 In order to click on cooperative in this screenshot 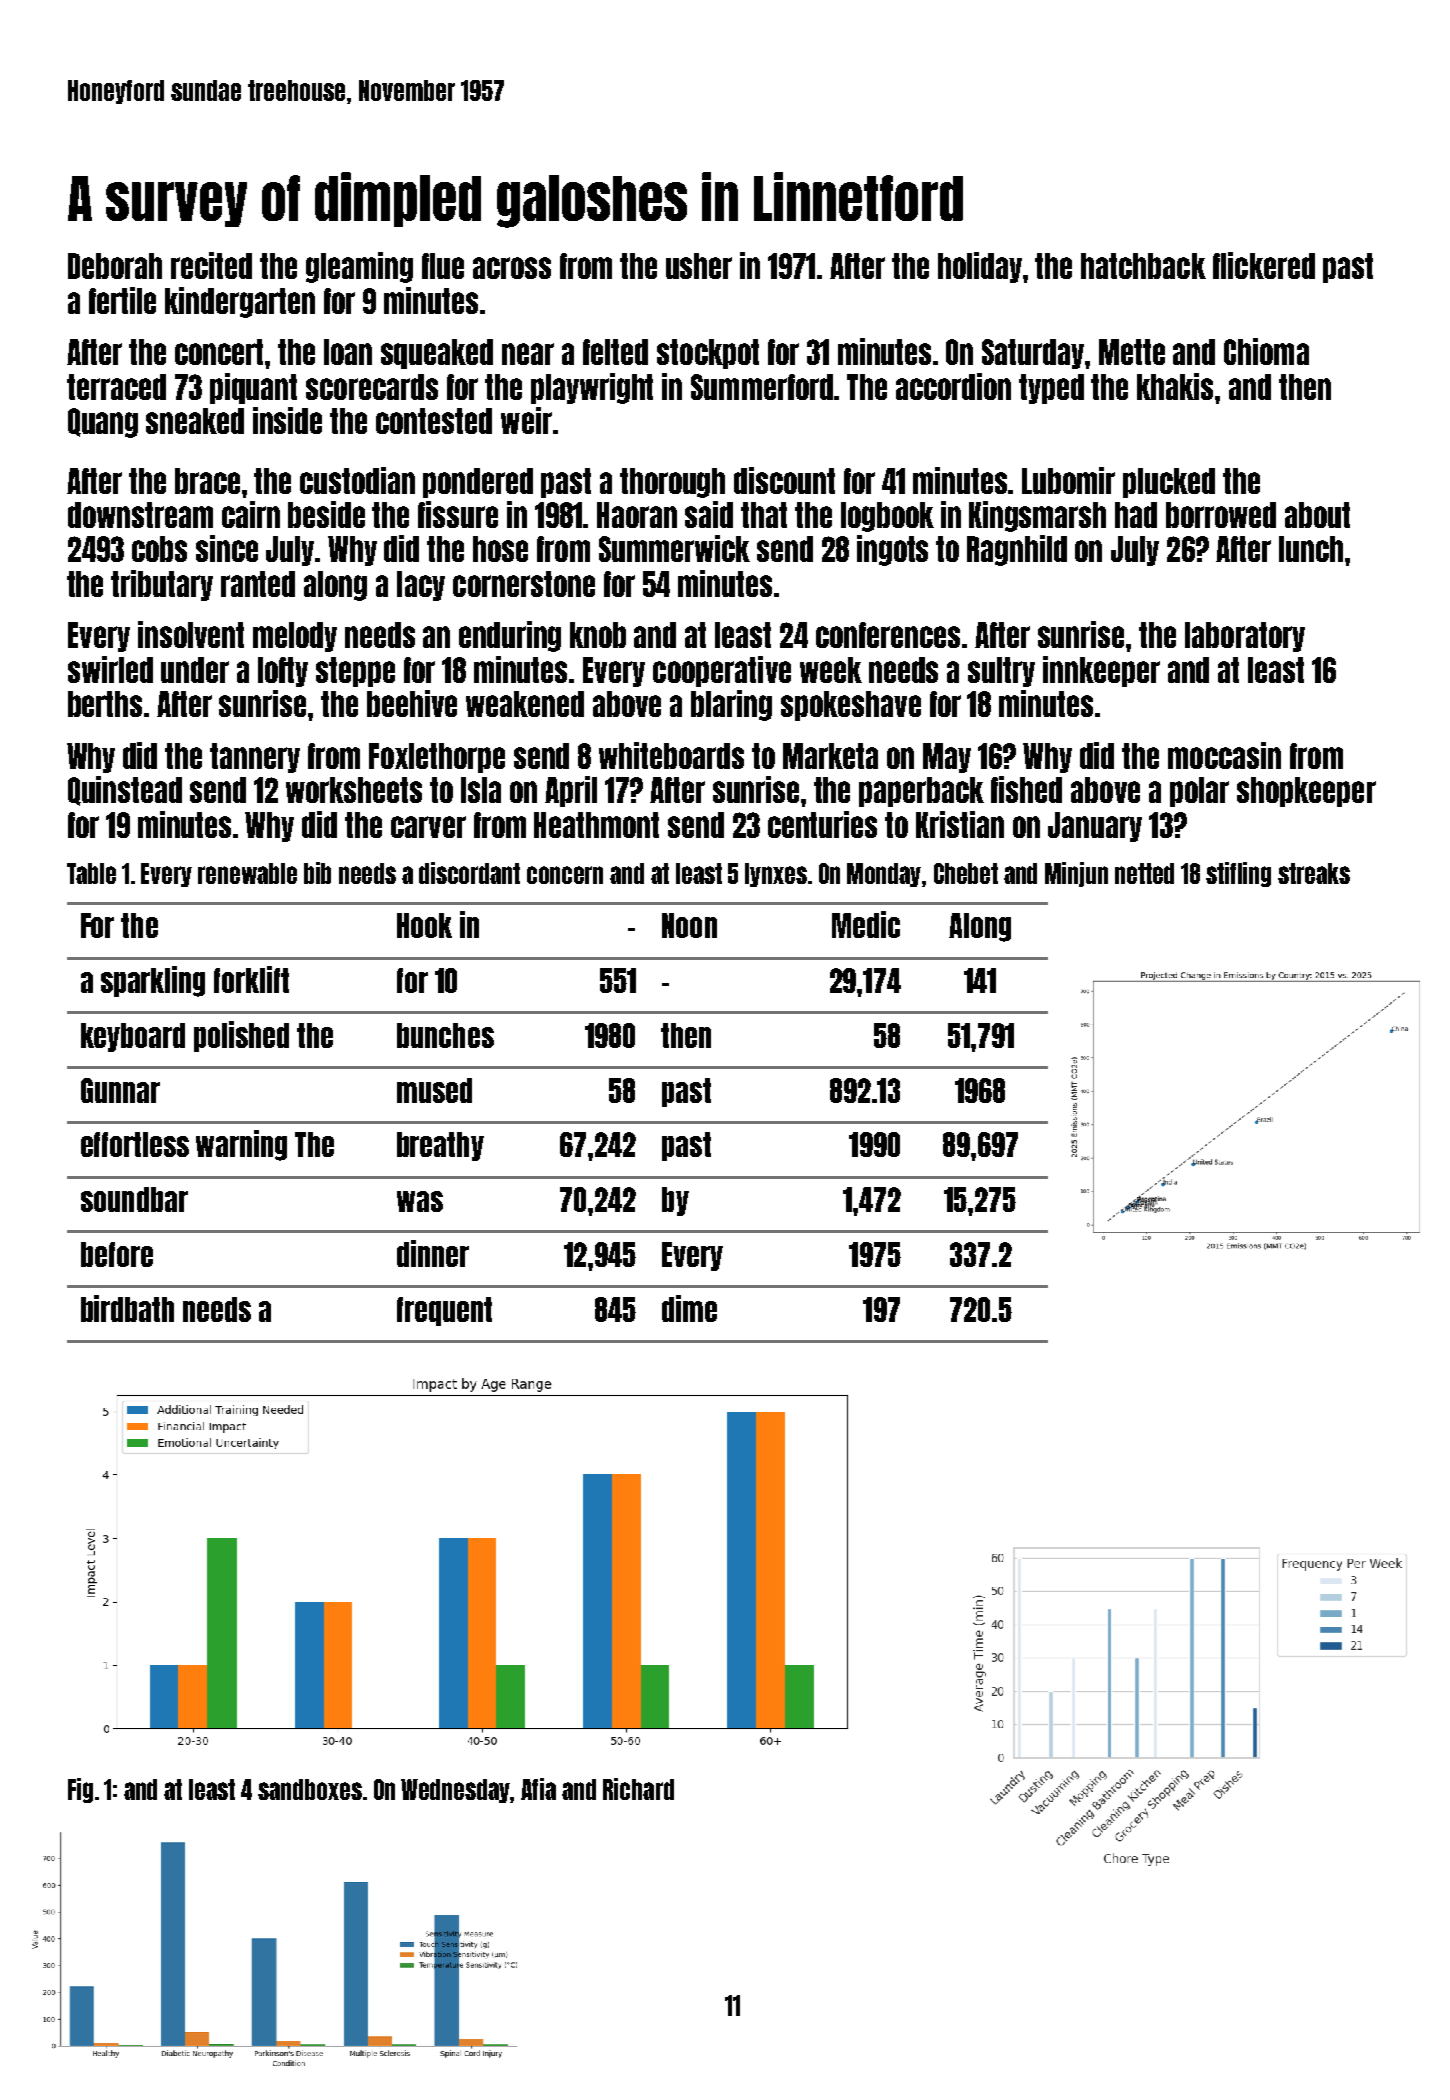, I will do `click(722, 671)`.
